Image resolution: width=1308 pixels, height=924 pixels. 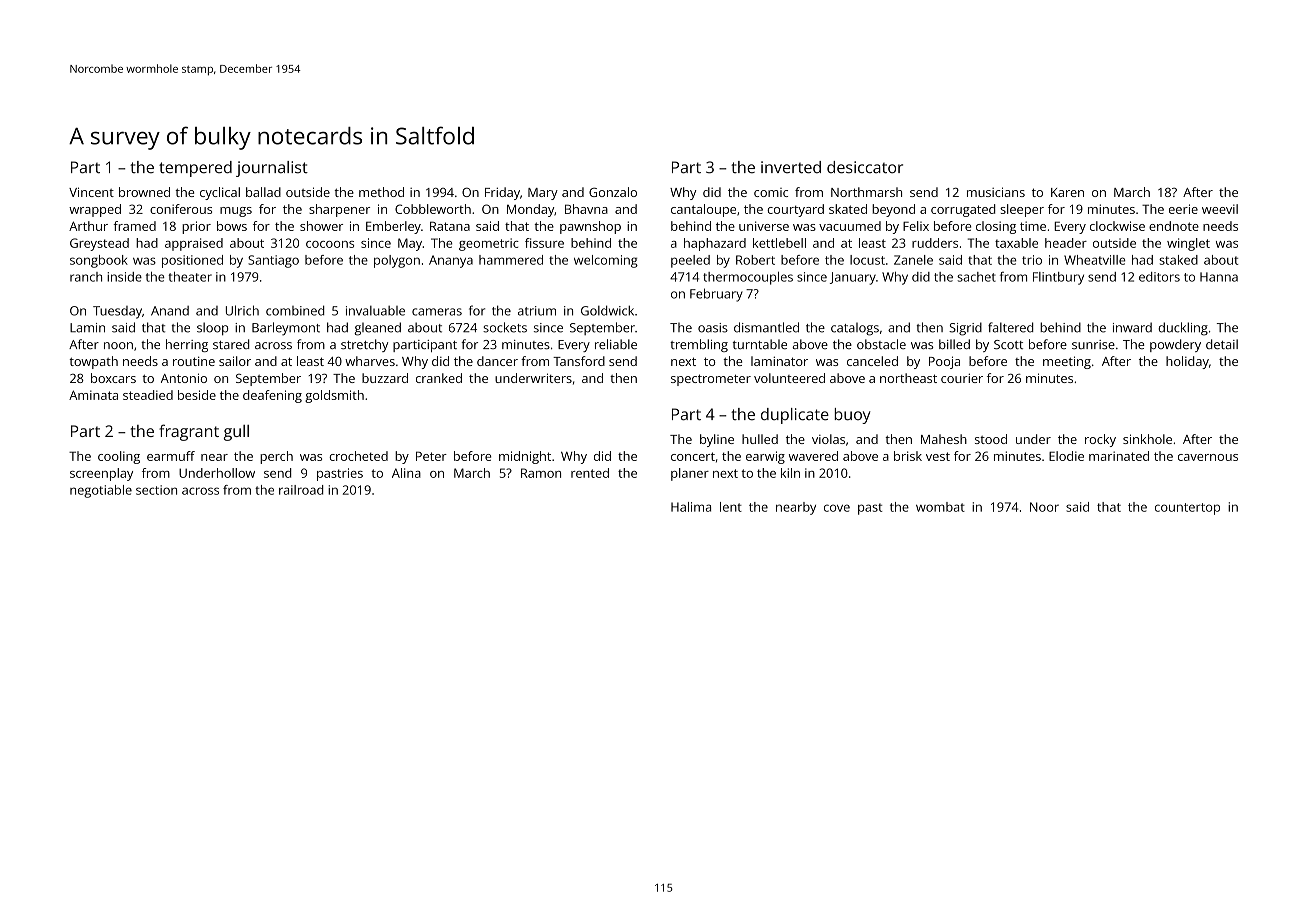 I want to click on faltered, so click(x=1010, y=327).
